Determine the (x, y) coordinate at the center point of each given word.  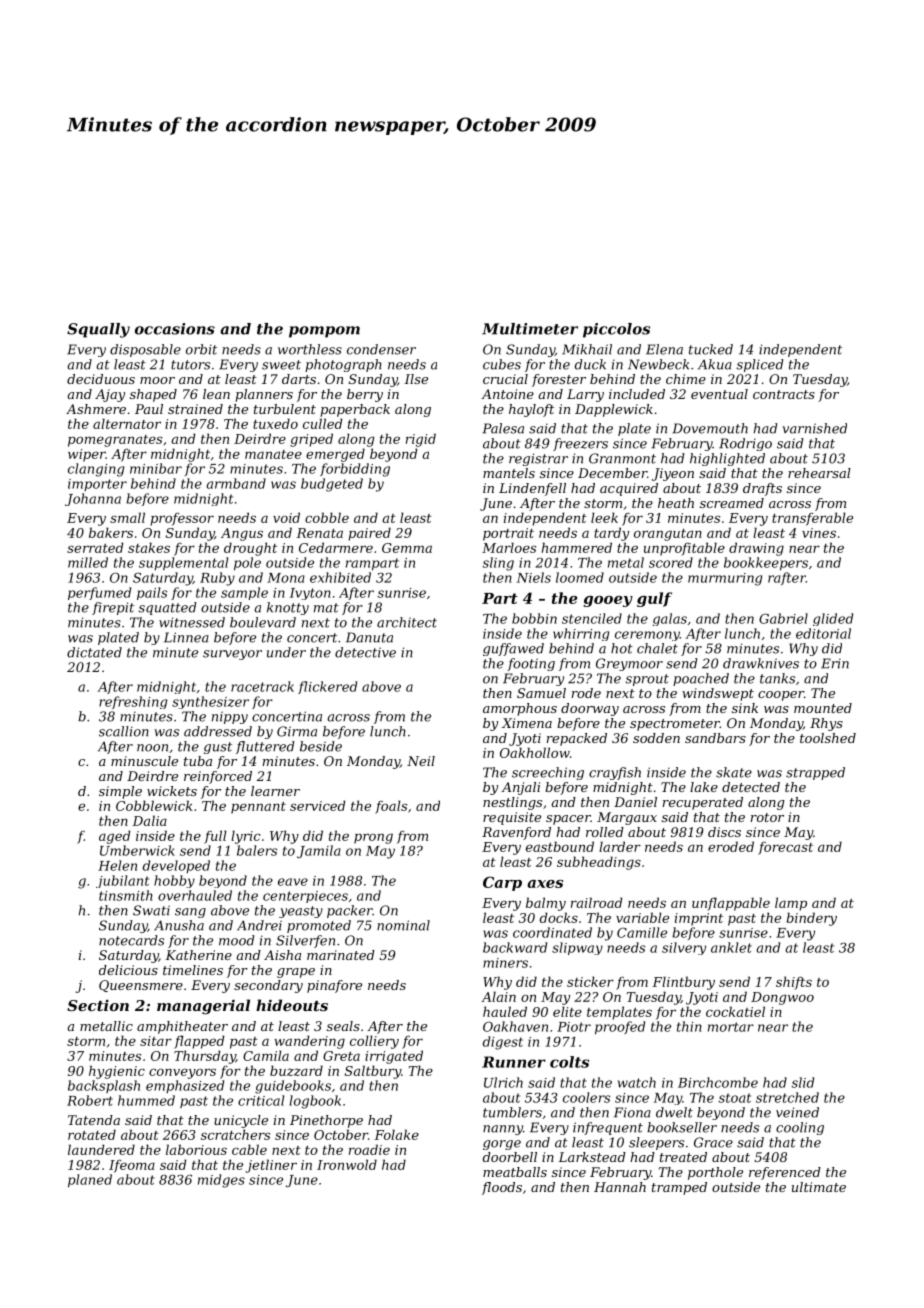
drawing (756, 549)
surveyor (232, 655)
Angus (242, 534)
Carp (502, 883)
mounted (823, 708)
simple (120, 792)
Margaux (627, 818)
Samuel (541, 693)
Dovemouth (710, 428)
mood (237, 940)
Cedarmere (336, 547)
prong (373, 838)
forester (559, 380)
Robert (90, 1100)
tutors (190, 365)
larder (620, 846)
